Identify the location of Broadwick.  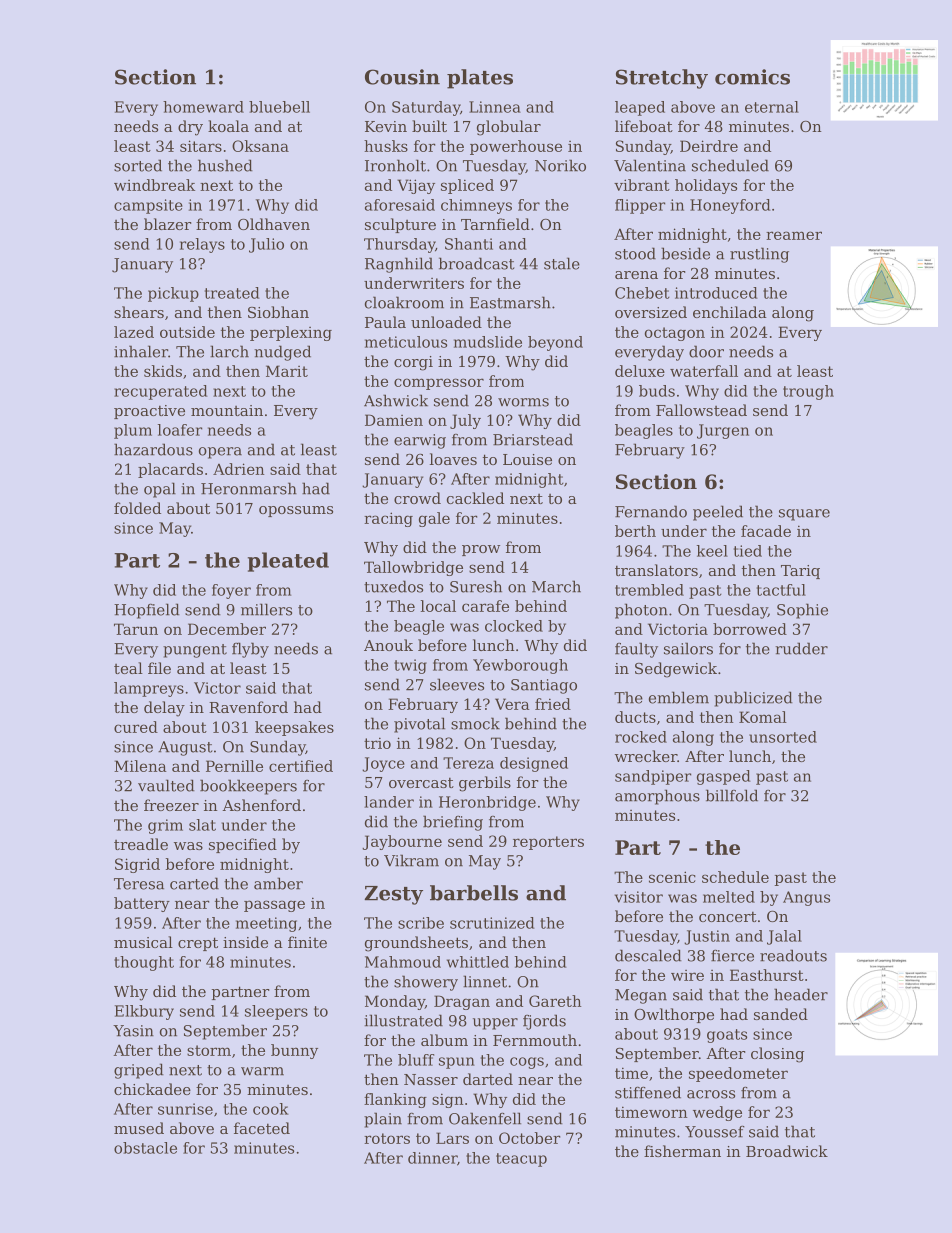
(787, 1151).
